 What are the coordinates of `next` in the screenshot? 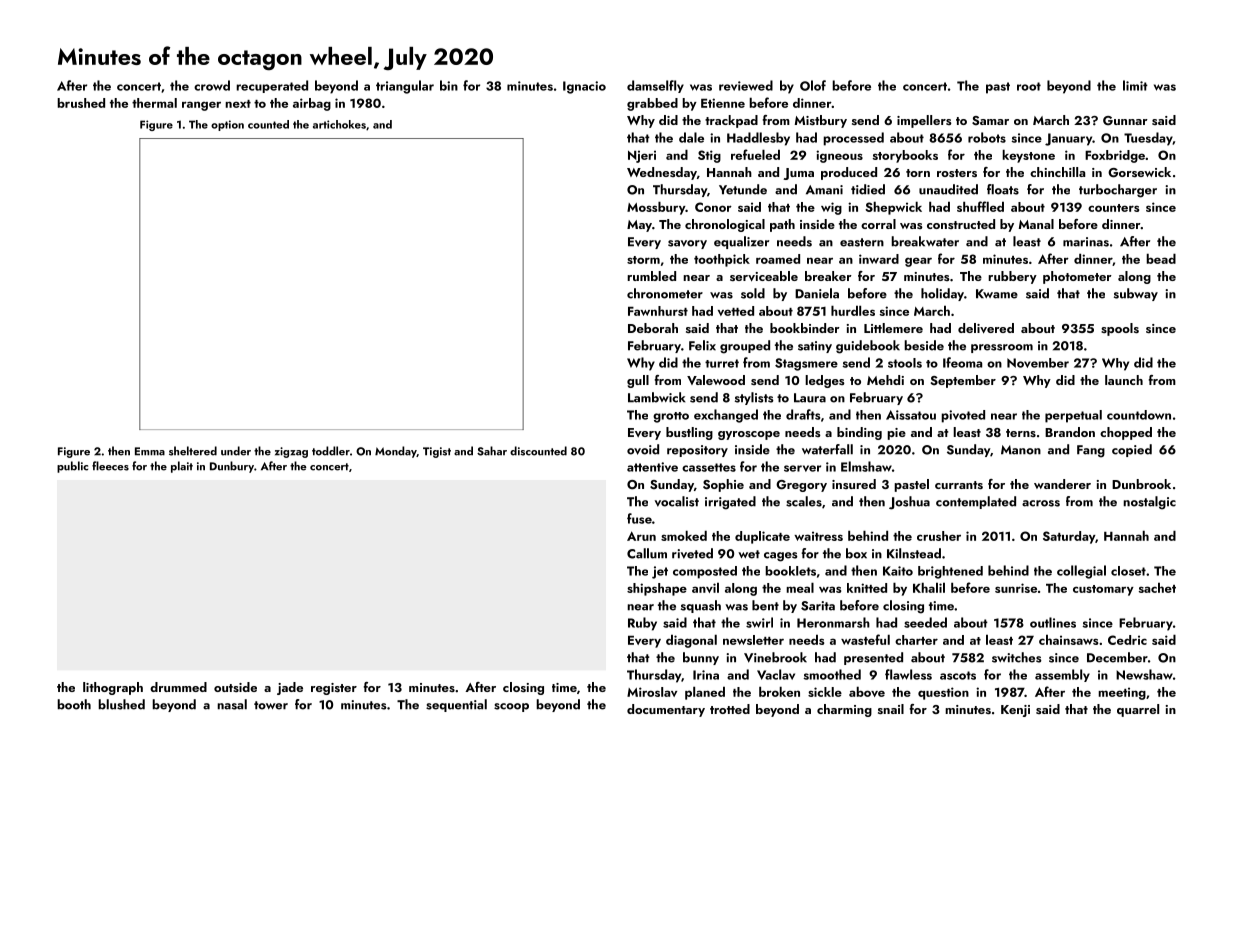 It's located at (238, 104).
